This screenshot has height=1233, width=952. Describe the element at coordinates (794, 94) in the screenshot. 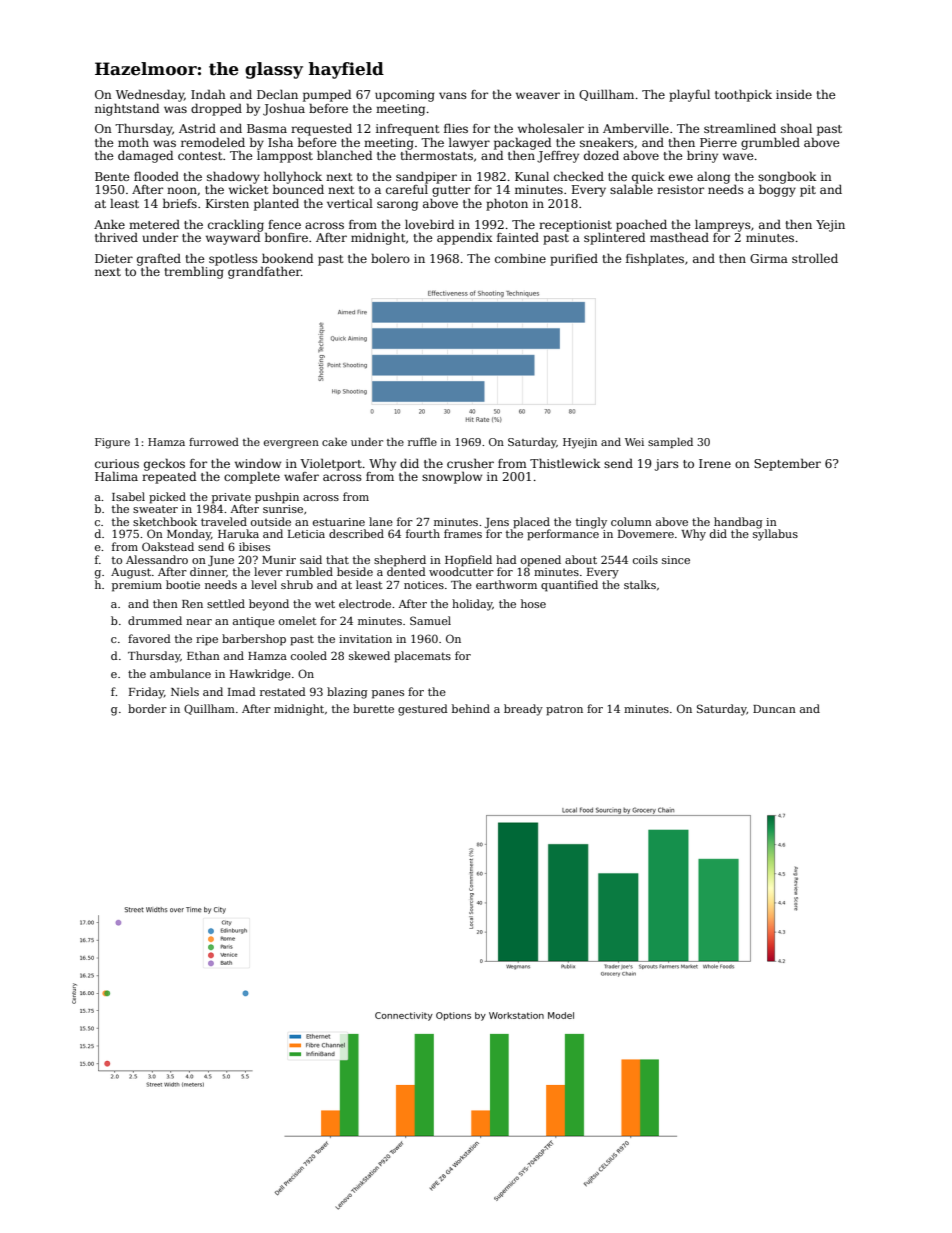

I see `inside` at that location.
